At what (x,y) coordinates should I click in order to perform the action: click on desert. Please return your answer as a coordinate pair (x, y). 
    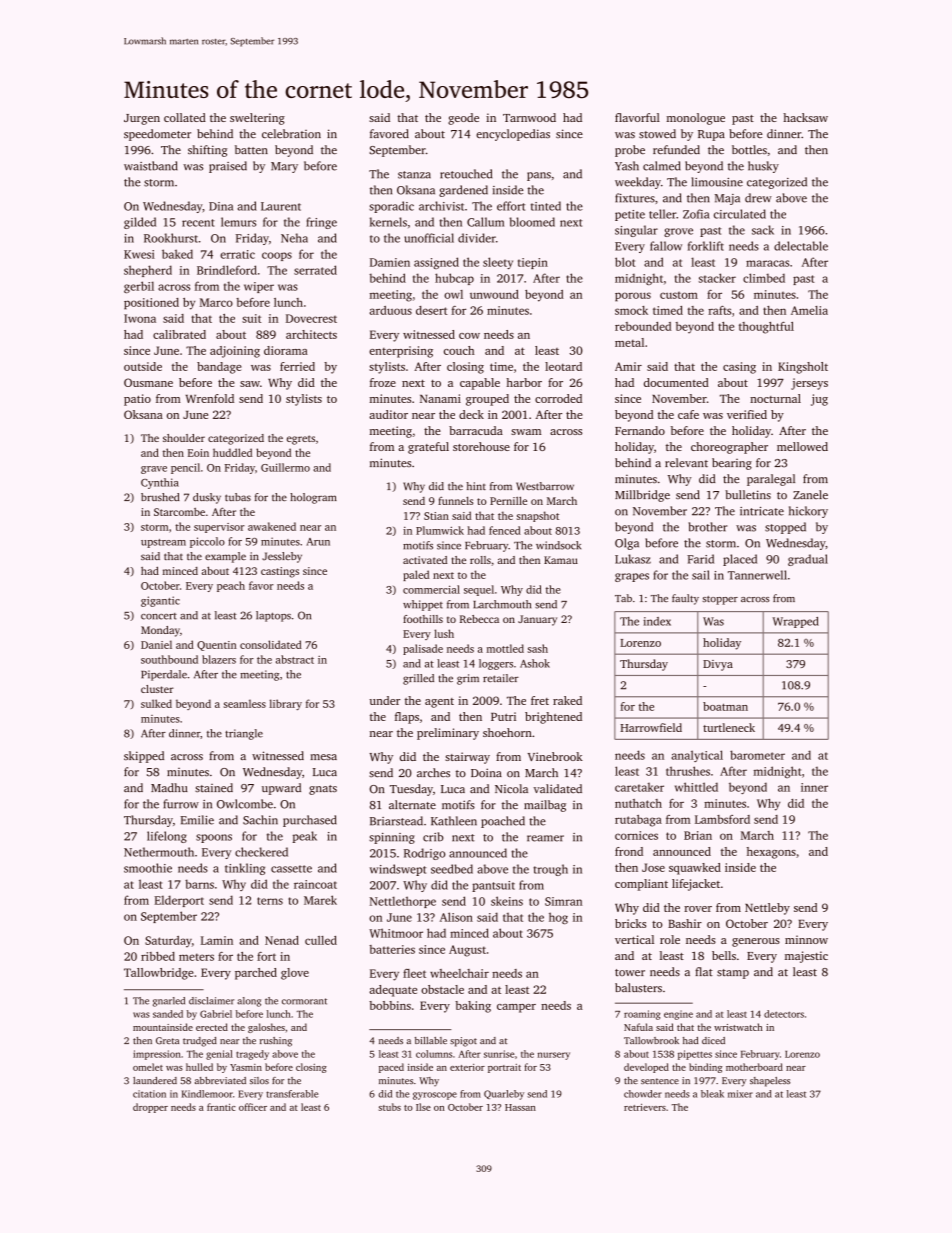
    Looking at the image, I should click on (431, 310).
